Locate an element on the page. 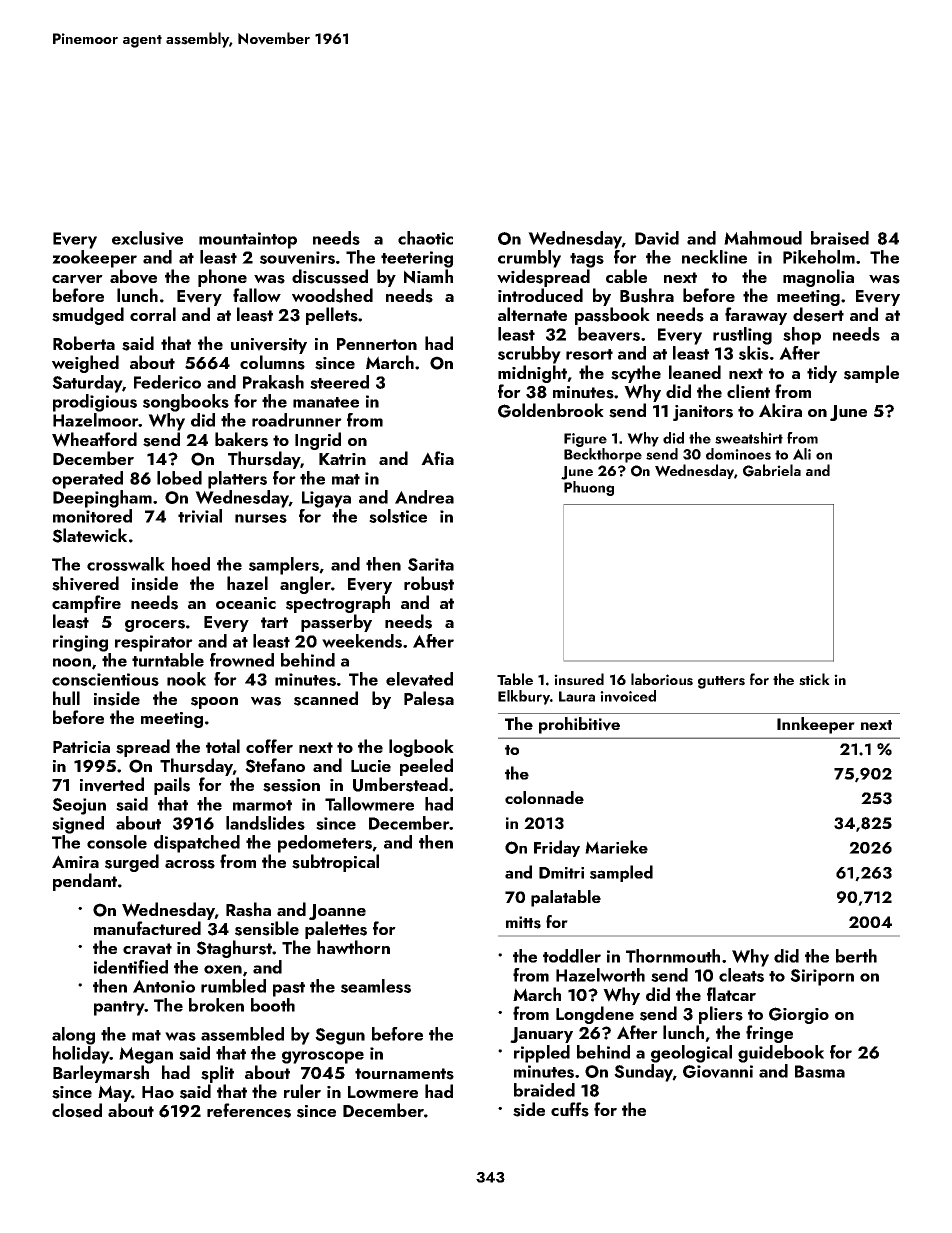  dominoes is located at coordinates (738, 454).
